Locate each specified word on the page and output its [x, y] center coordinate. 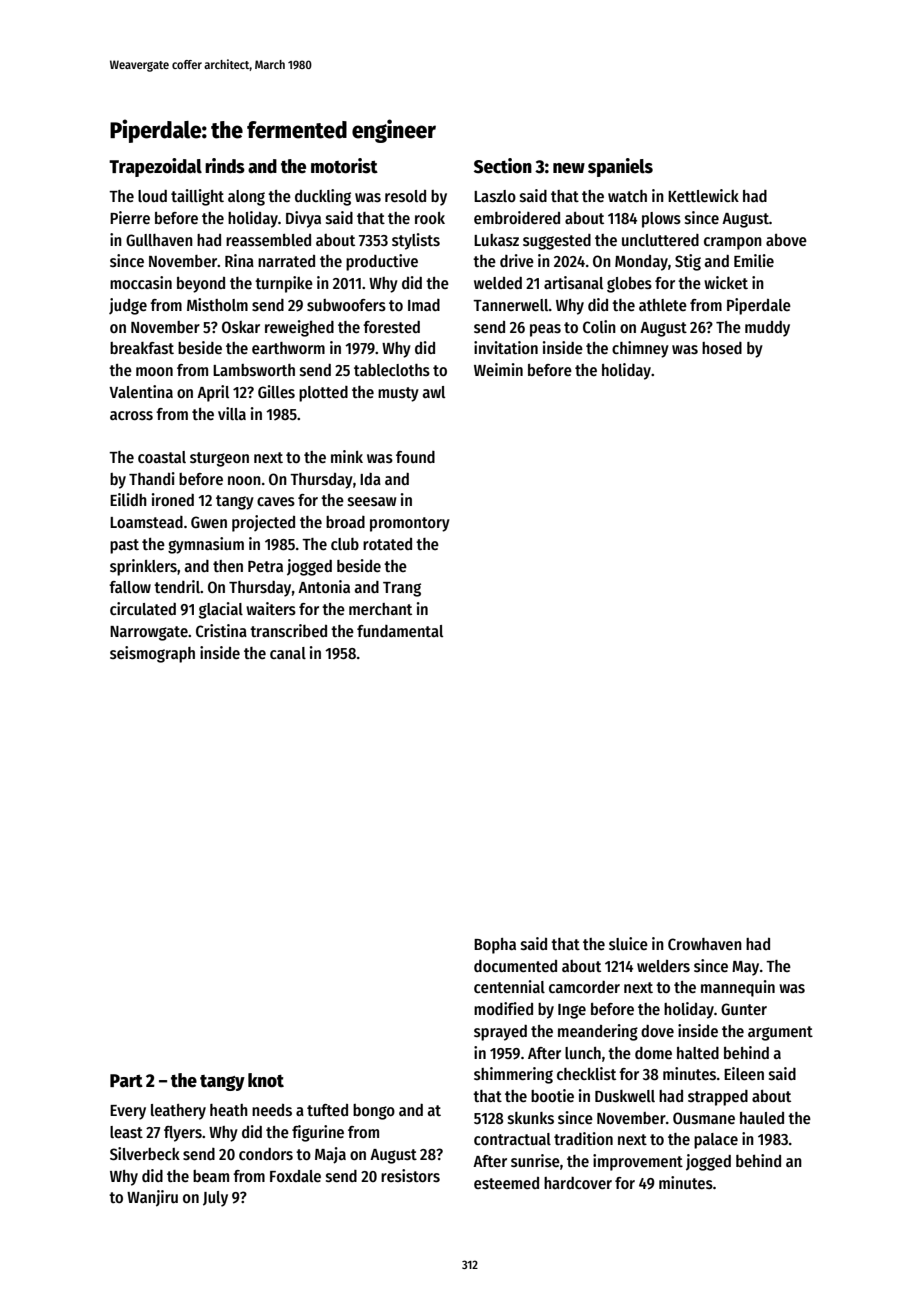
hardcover [578, 1183]
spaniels [620, 167]
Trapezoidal [155, 167]
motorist [344, 166]
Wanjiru [152, 1198]
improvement [638, 1162]
